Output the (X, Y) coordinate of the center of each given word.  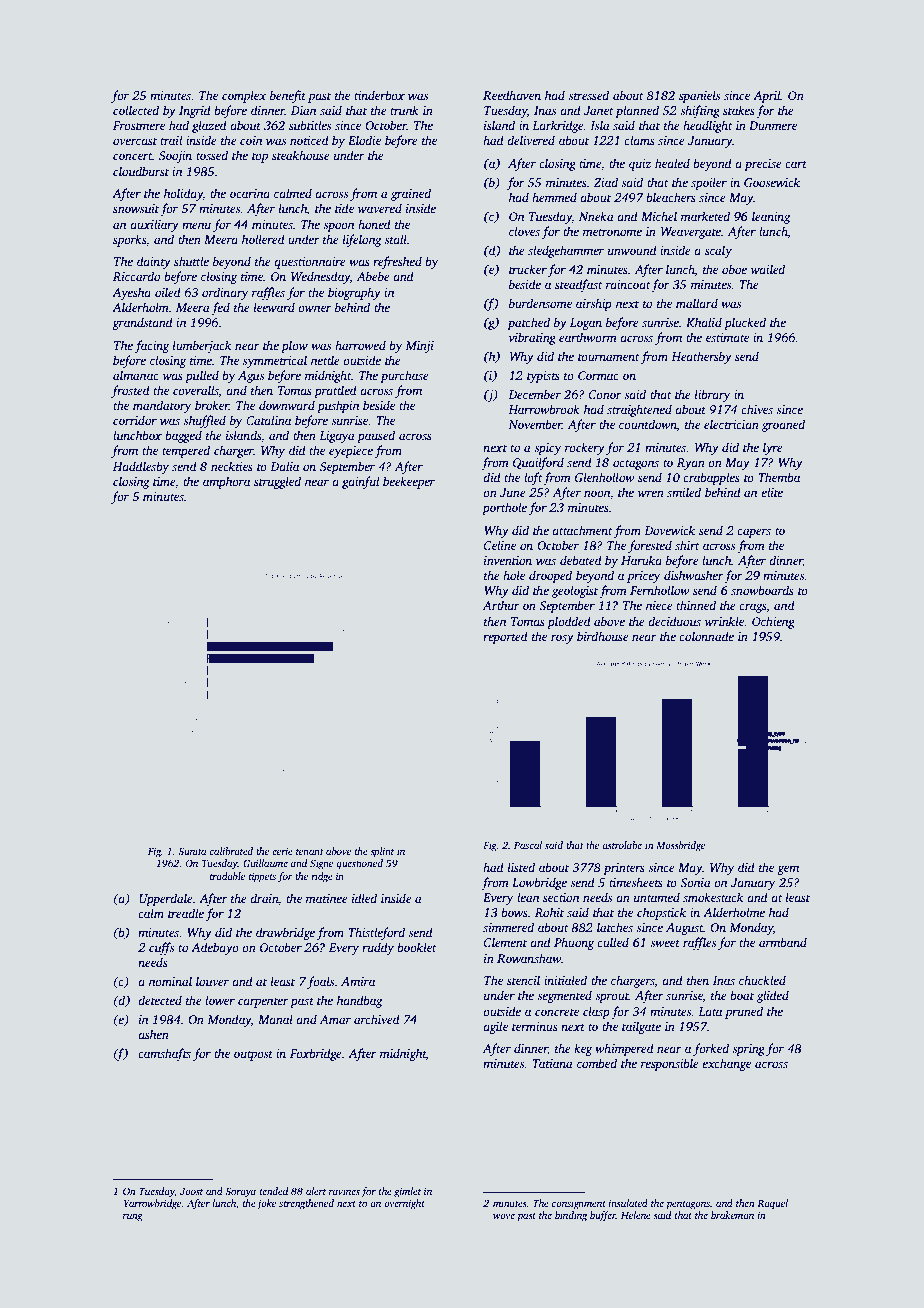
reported (505, 637)
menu (196, 225)
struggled (277, 482)
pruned (744, 1012)
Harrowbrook (544, 409)
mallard (697, 303)
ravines (344, 1191)
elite (772, 492)
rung (133, 1218)
